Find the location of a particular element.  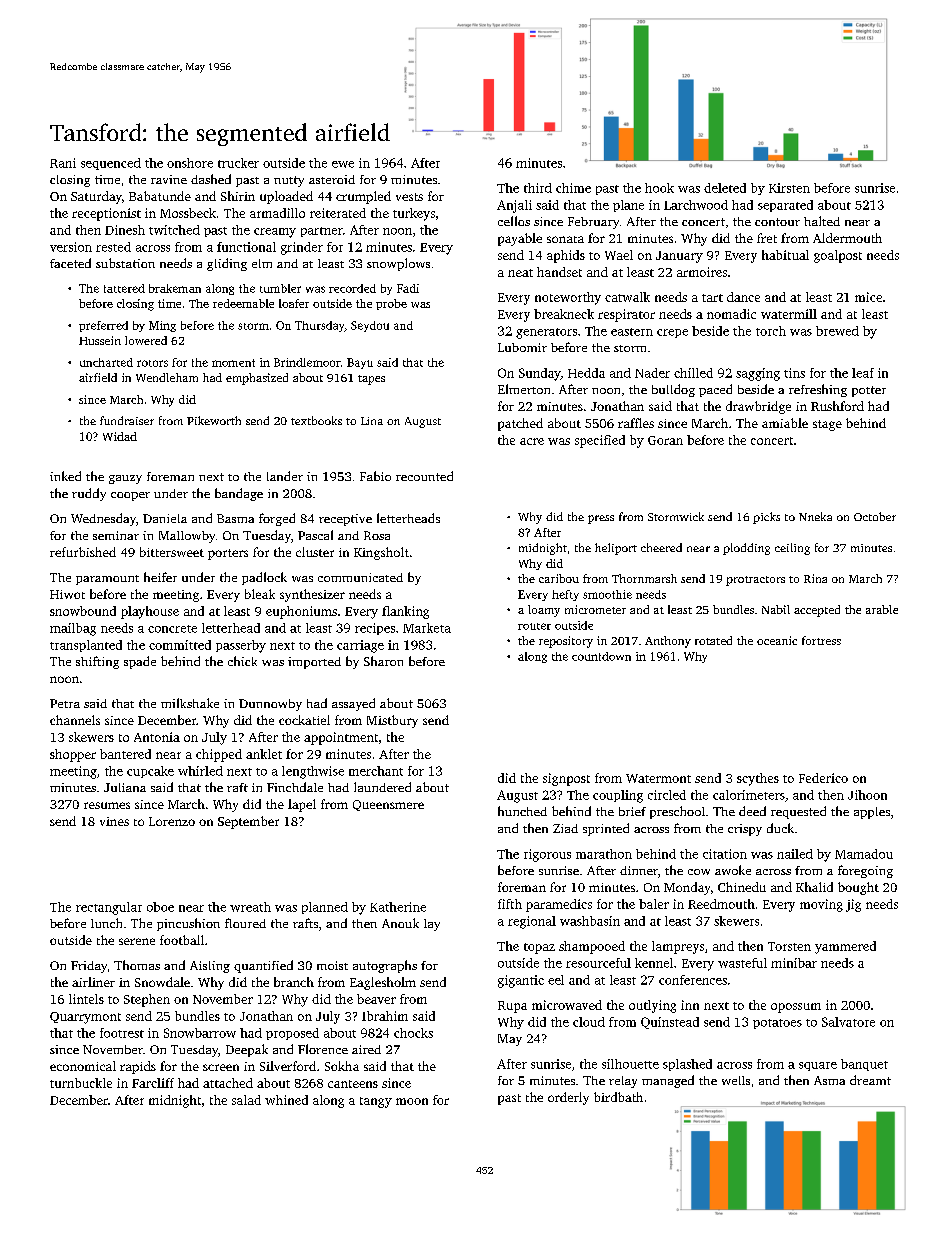

Federico is located at coordinates (823, 778).
